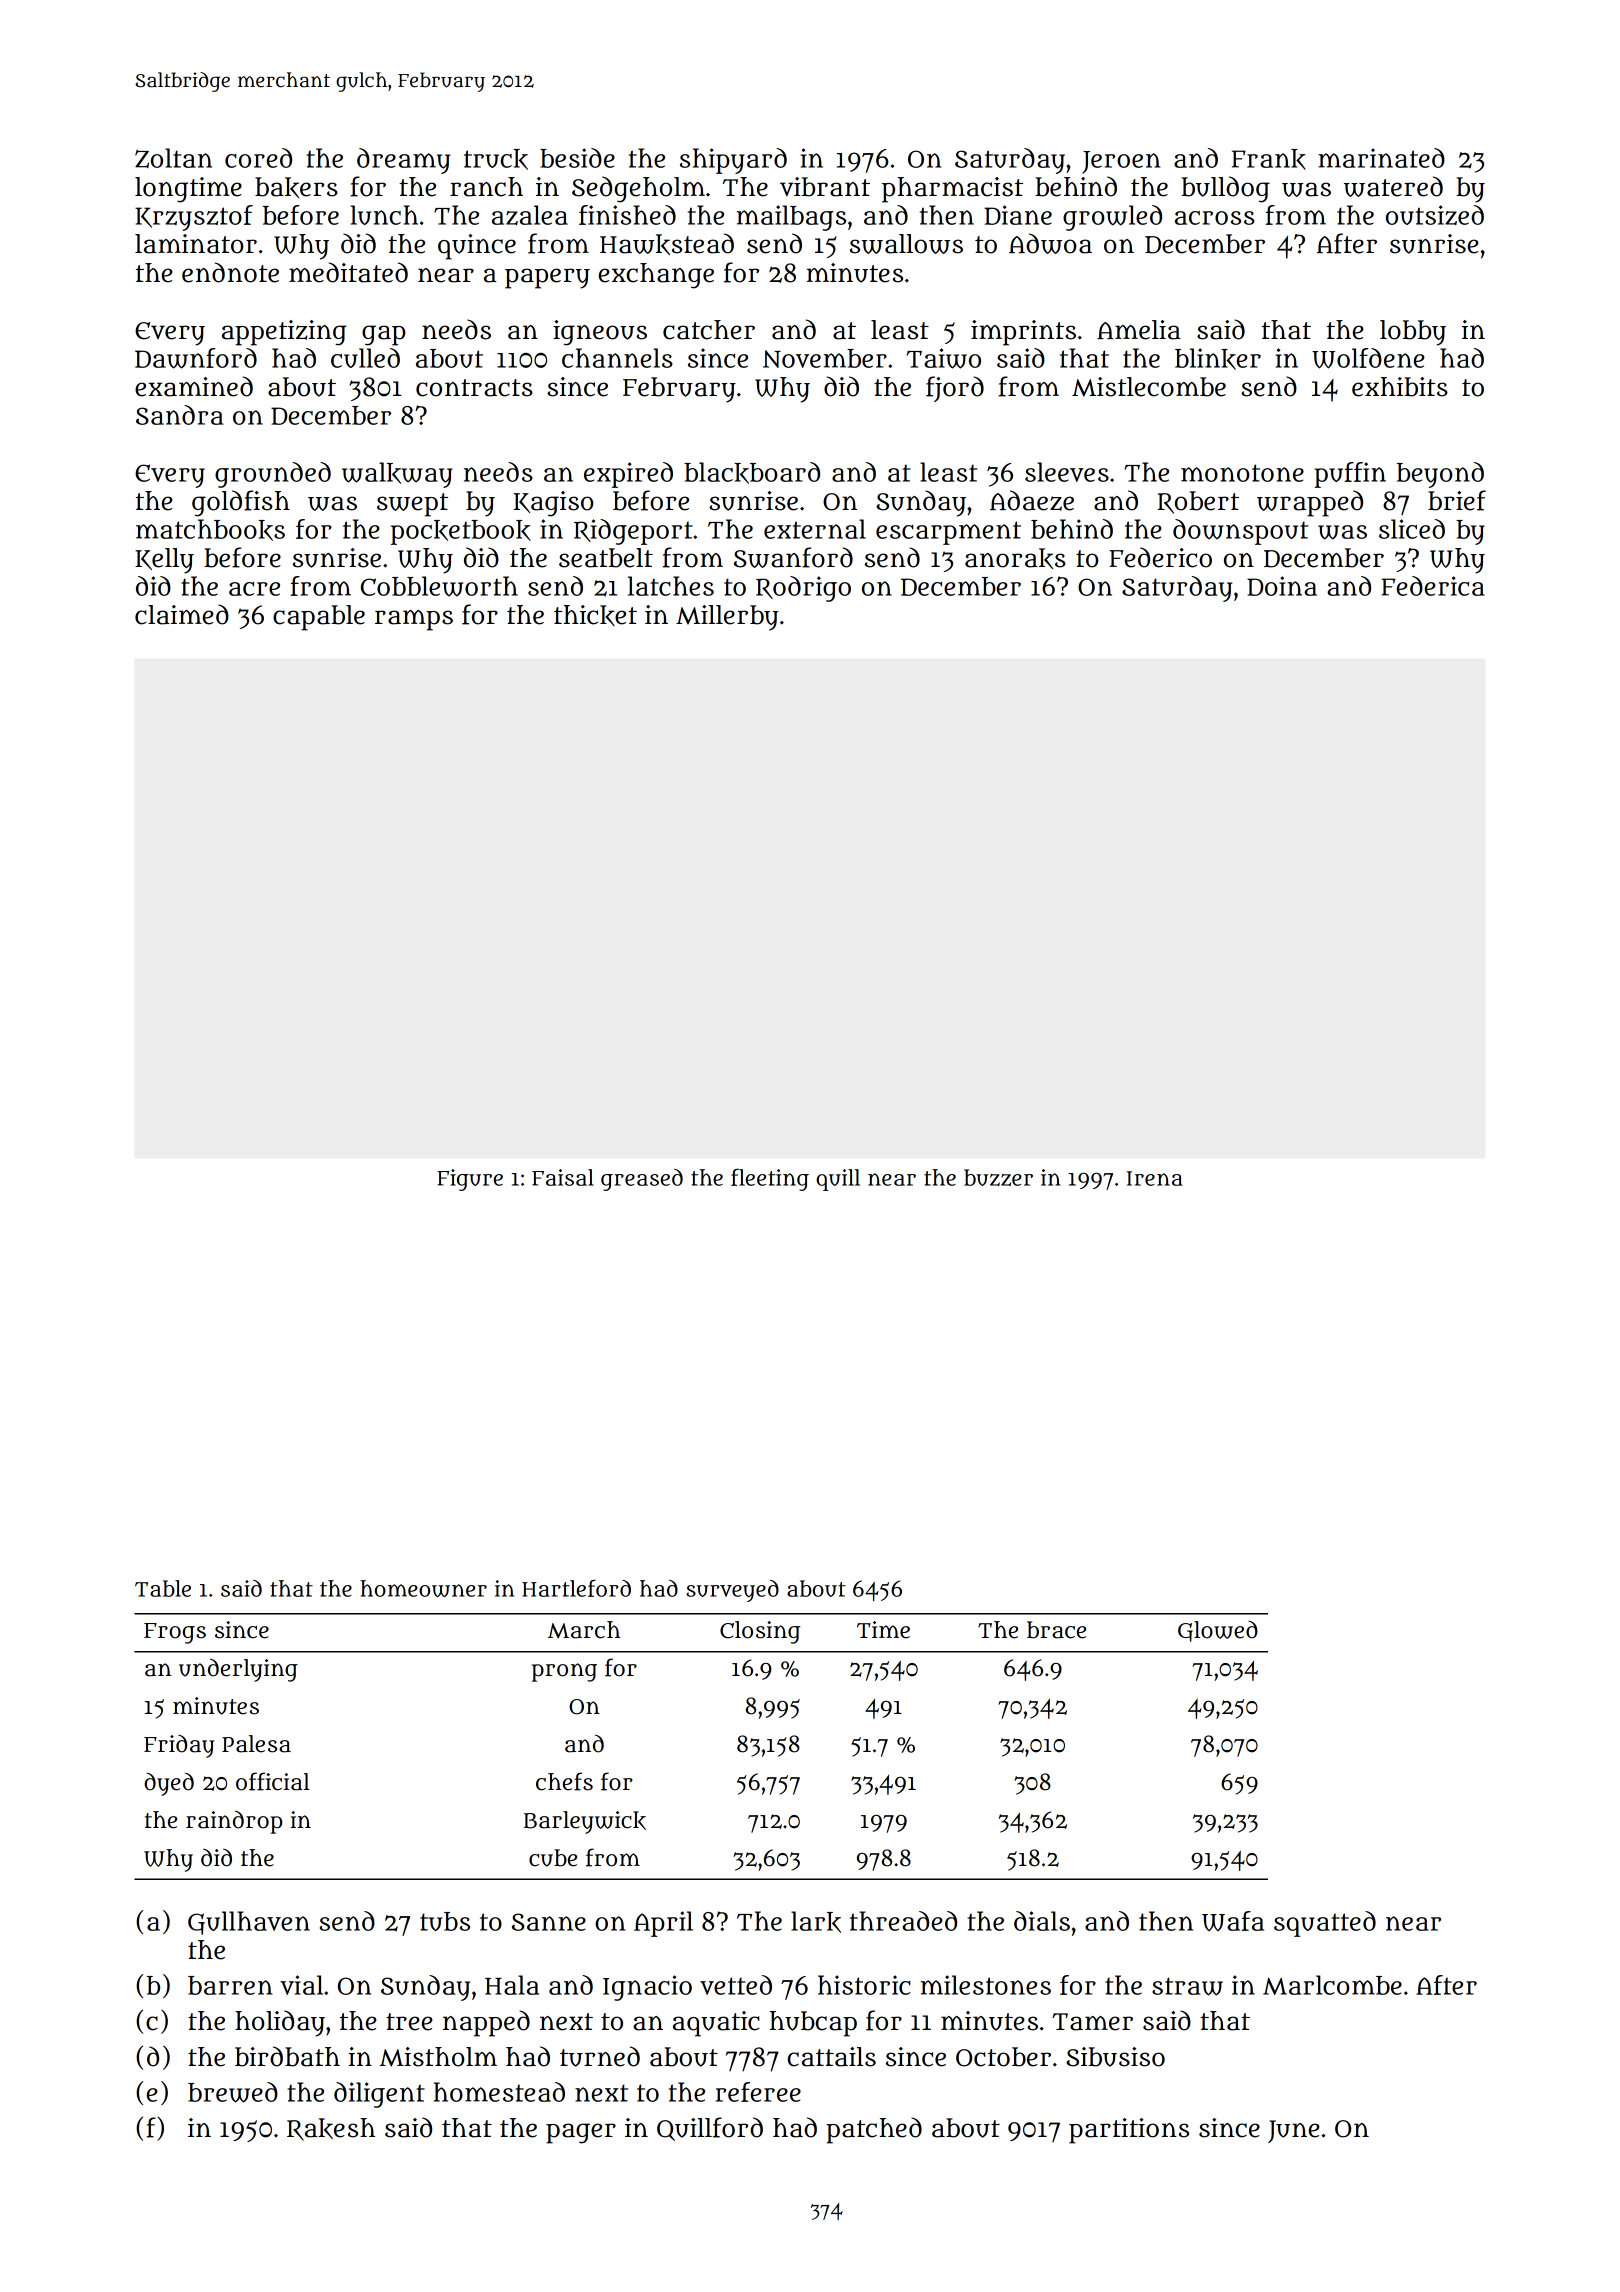  What do you see at coordinates (1325, 1924) in the page?
I see `squatted` at bounding box center [1325, 1924].
